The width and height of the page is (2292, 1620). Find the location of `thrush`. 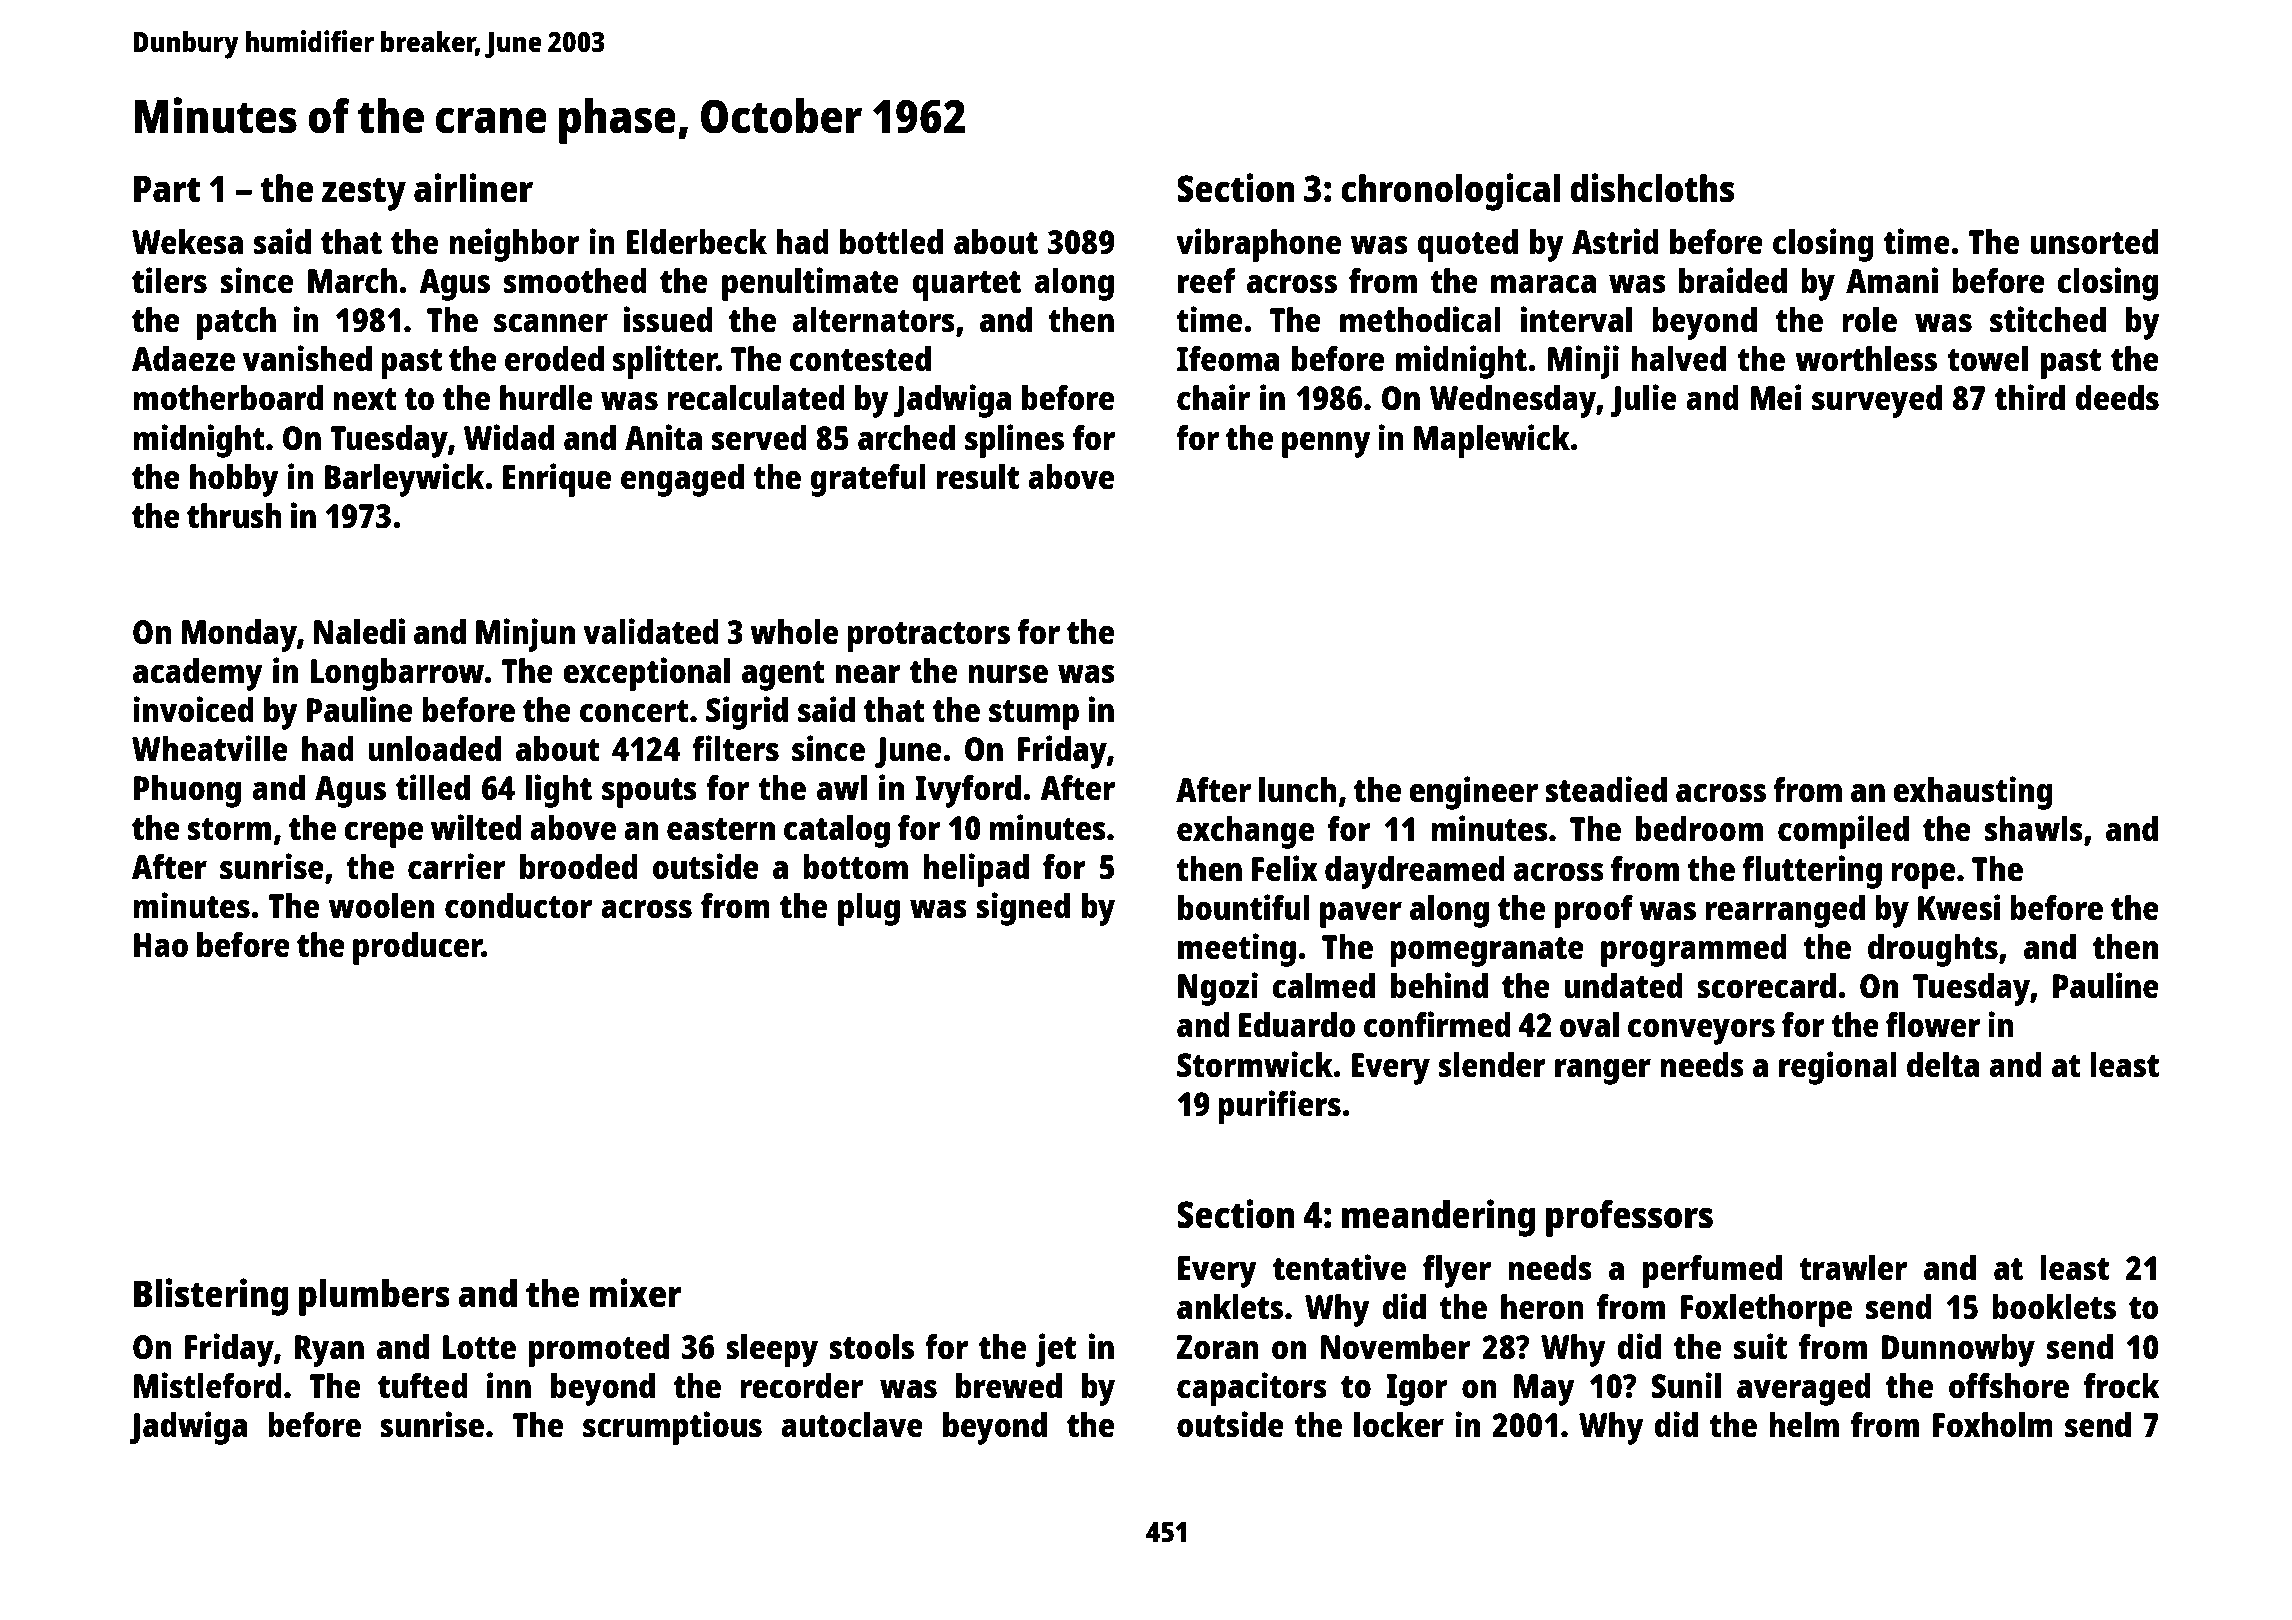

thrush is located at coordinates (234, 516).
